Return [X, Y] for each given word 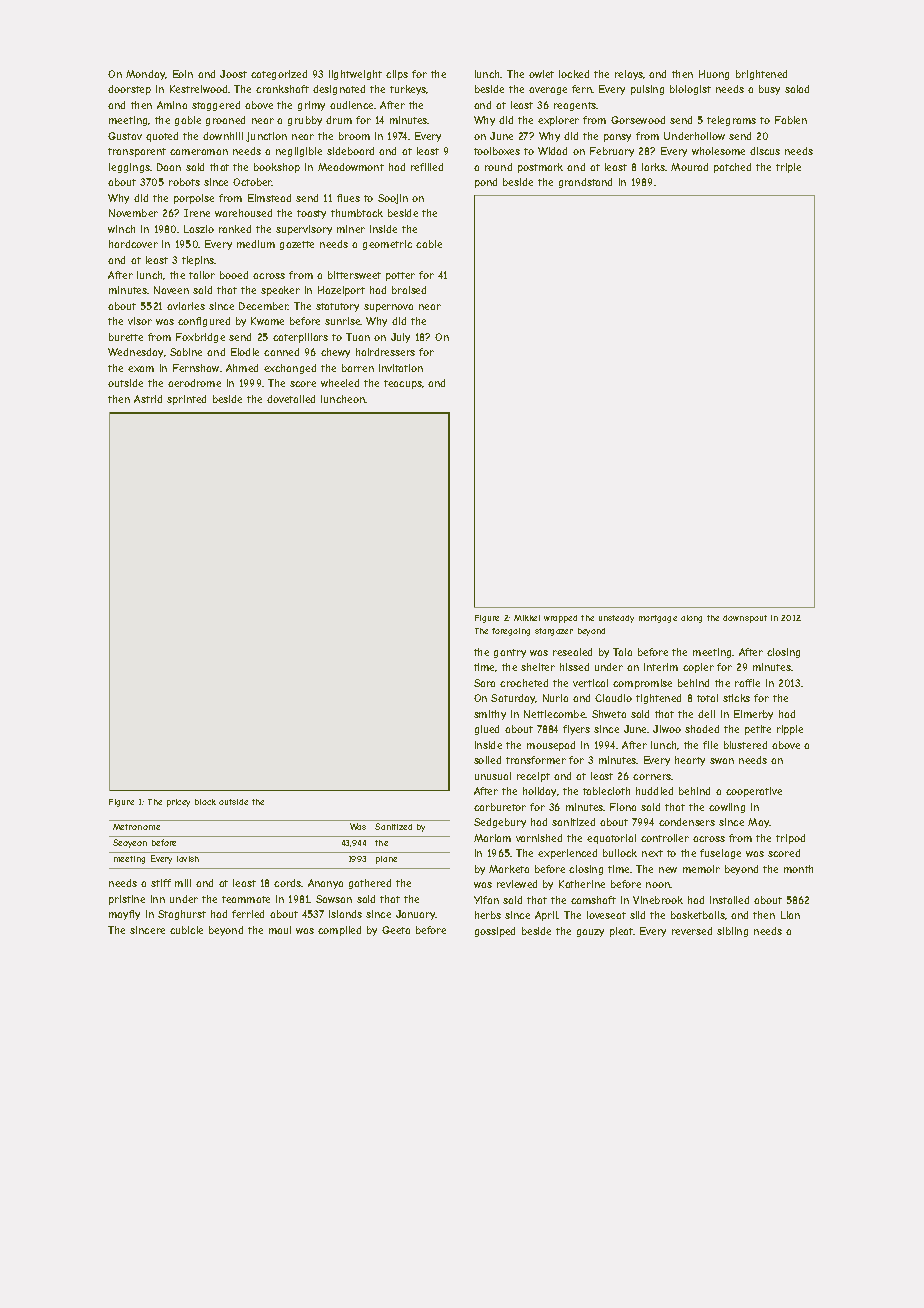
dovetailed [291, 399]
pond [486, 183]
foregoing [511, 632]
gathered [370, 884]
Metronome [136, 827]
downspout [745, 619]
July [400, 338]
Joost [233, 74]
